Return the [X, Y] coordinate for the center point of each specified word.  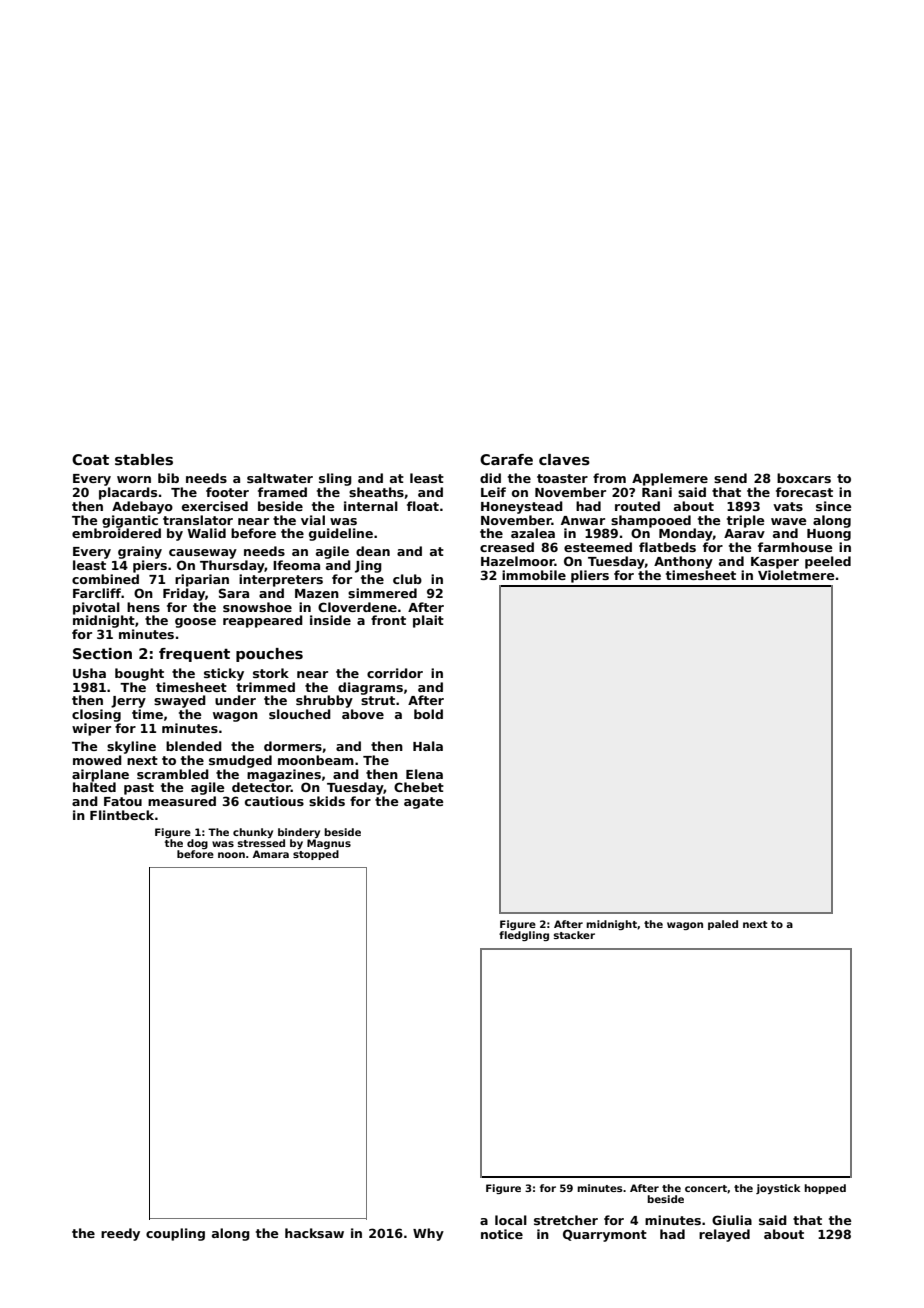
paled [723, 925]
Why [428, 1234]
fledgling [524, 936]
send [730, 478]
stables [144, 460]
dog [197, 844]
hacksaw [314, 1233]
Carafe [506, 459]
